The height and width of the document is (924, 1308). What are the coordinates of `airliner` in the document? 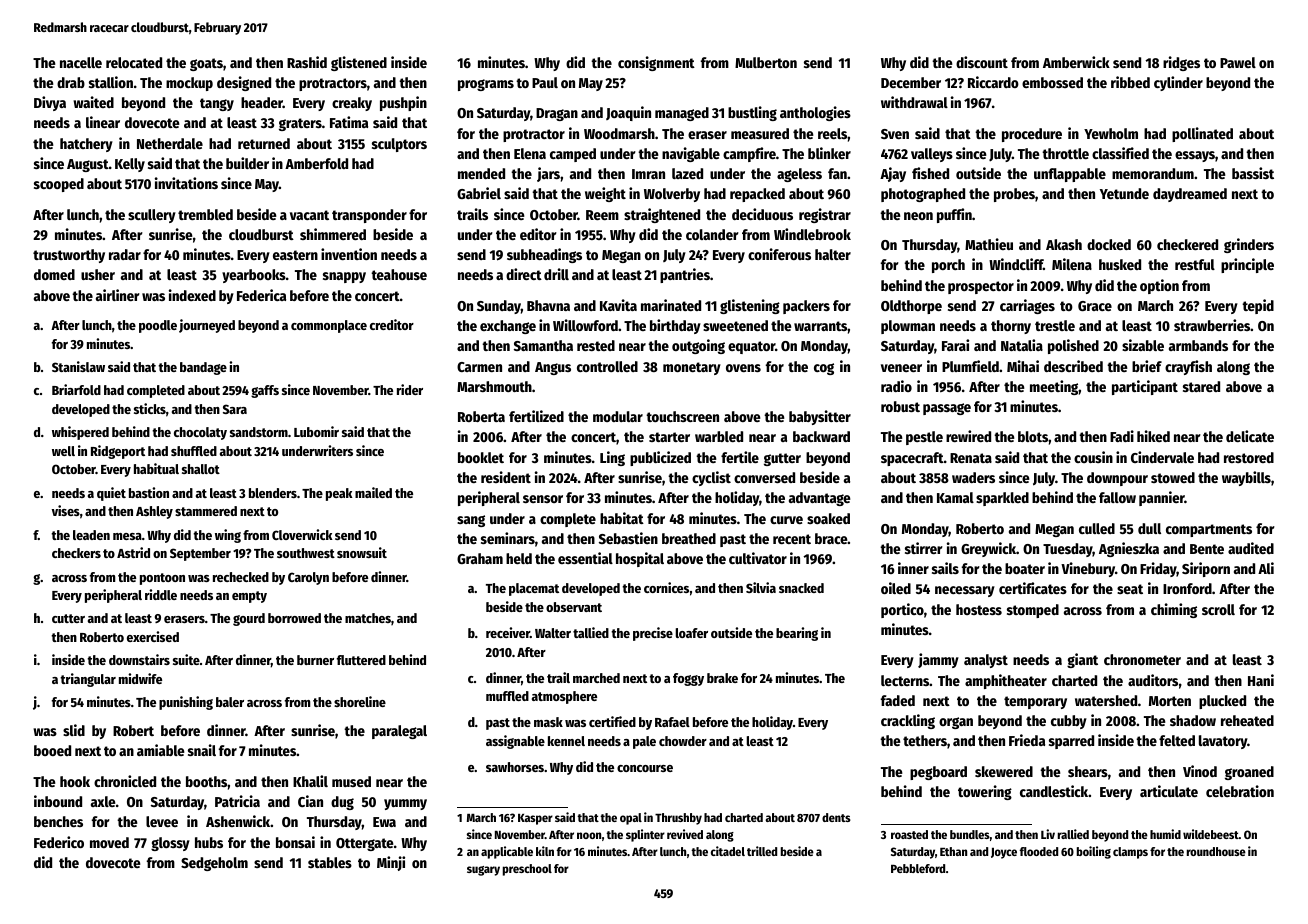 It's located at (118, 295).
